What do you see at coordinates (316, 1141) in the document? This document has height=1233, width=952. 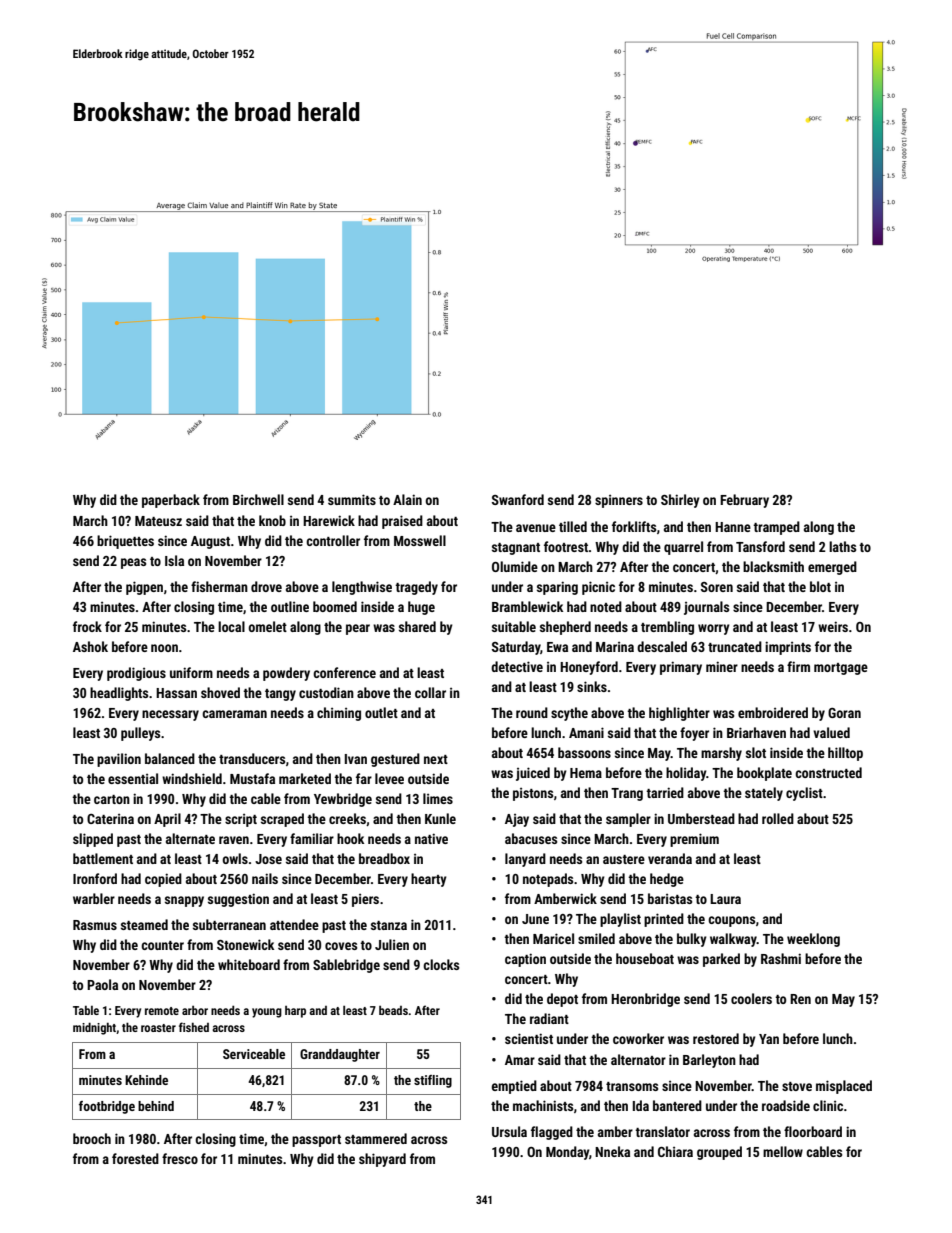 I see `passport` at bounding box center [316, 1141].
